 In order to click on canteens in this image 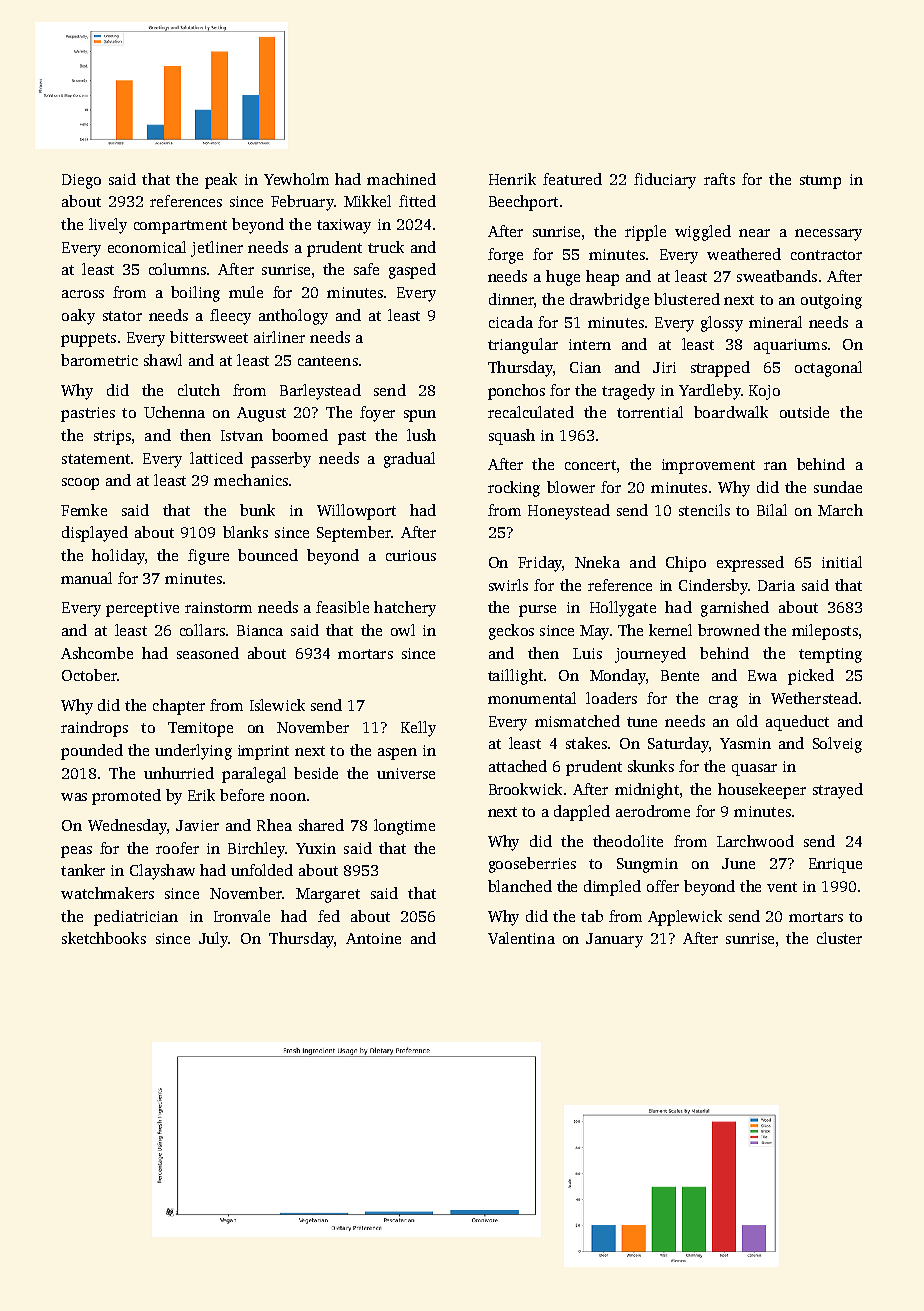, I will do `click(328, 361)`.
